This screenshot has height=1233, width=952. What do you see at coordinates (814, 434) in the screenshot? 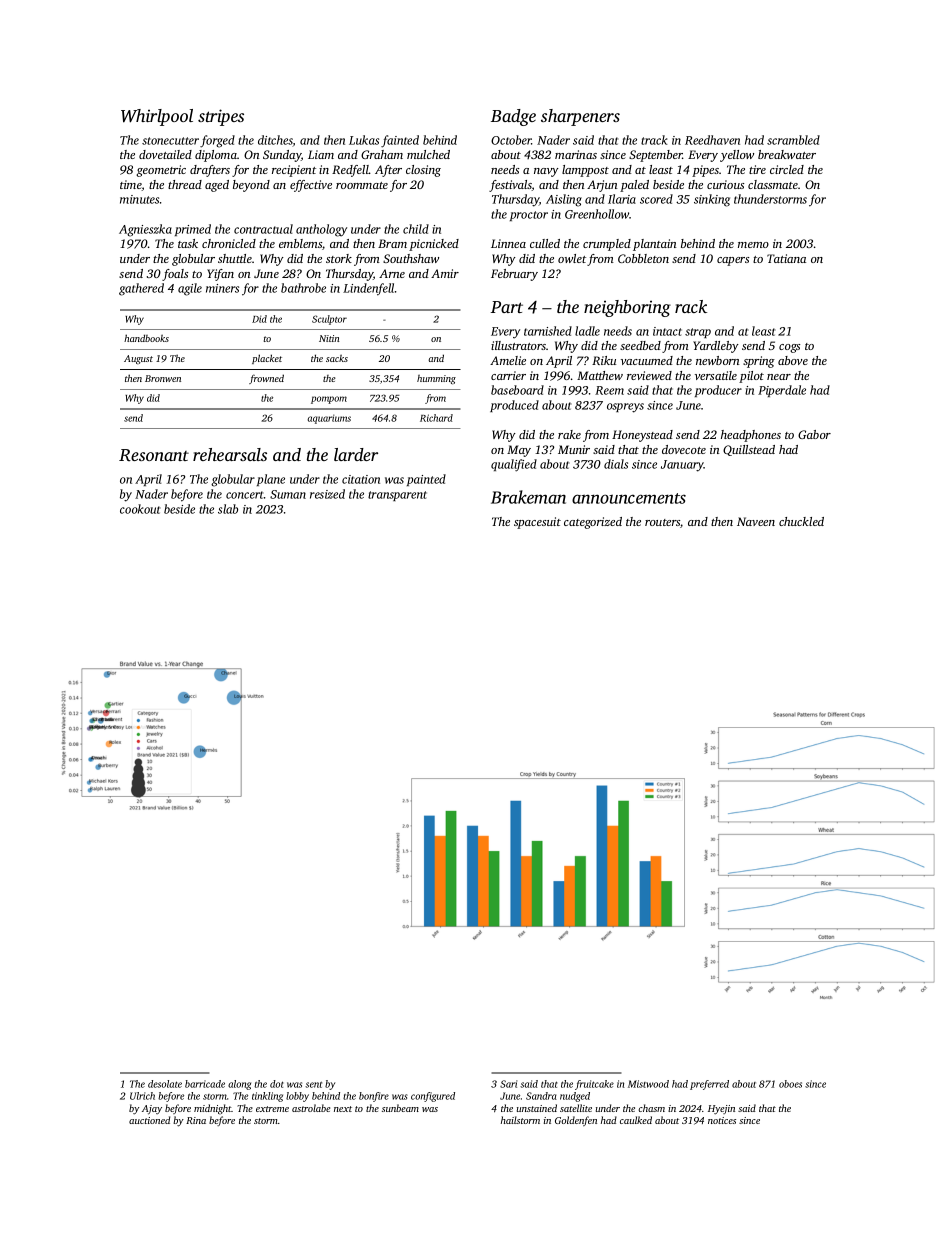
I see `Gabor` at bounding box center [814, 434].
